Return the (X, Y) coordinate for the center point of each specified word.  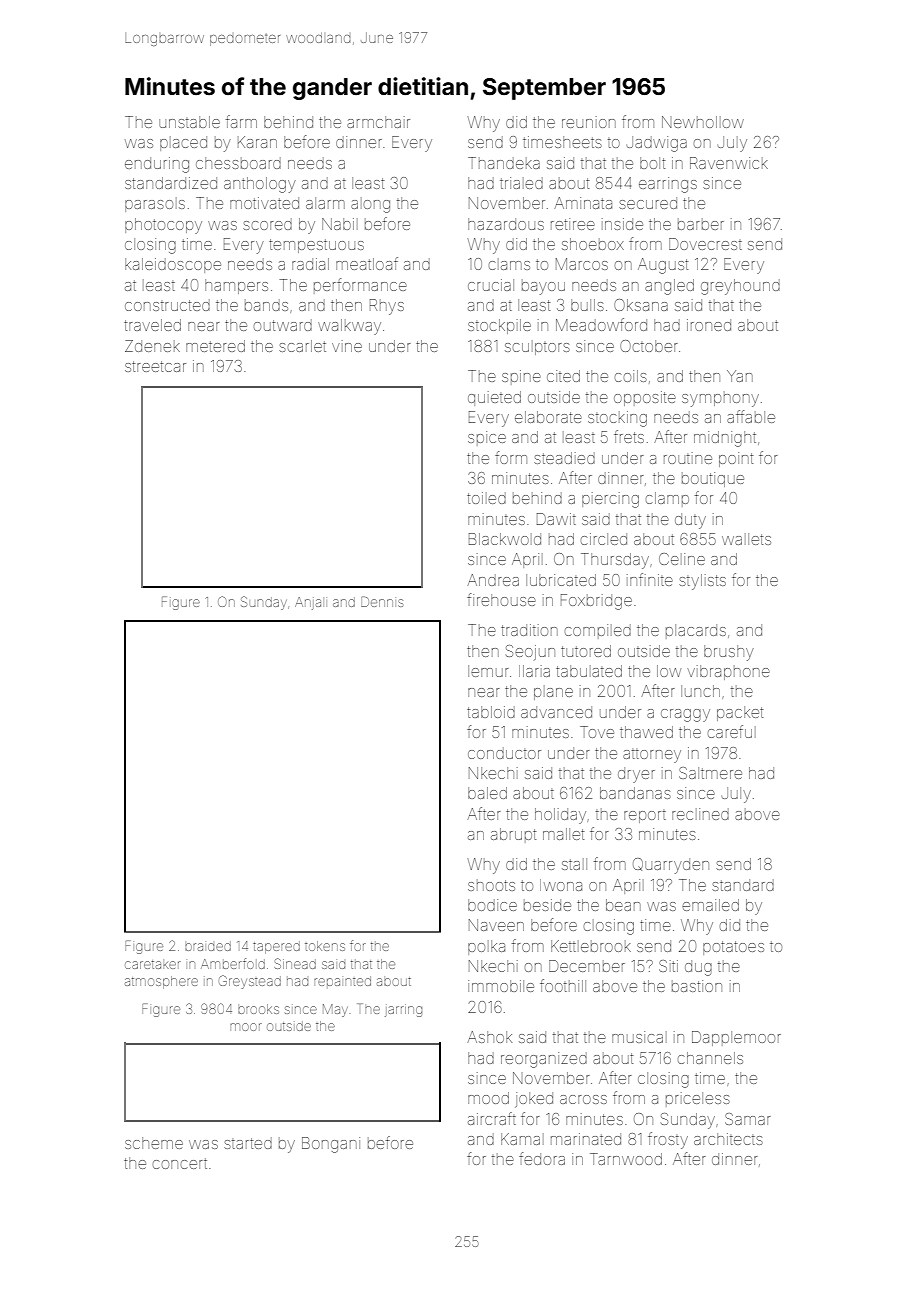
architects (728, 1139)
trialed (521, 183)
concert (180, 1163)
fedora (542, 1158)
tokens (325, 946)
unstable (189, 122)
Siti (668, 966)
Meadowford (601, 324)
